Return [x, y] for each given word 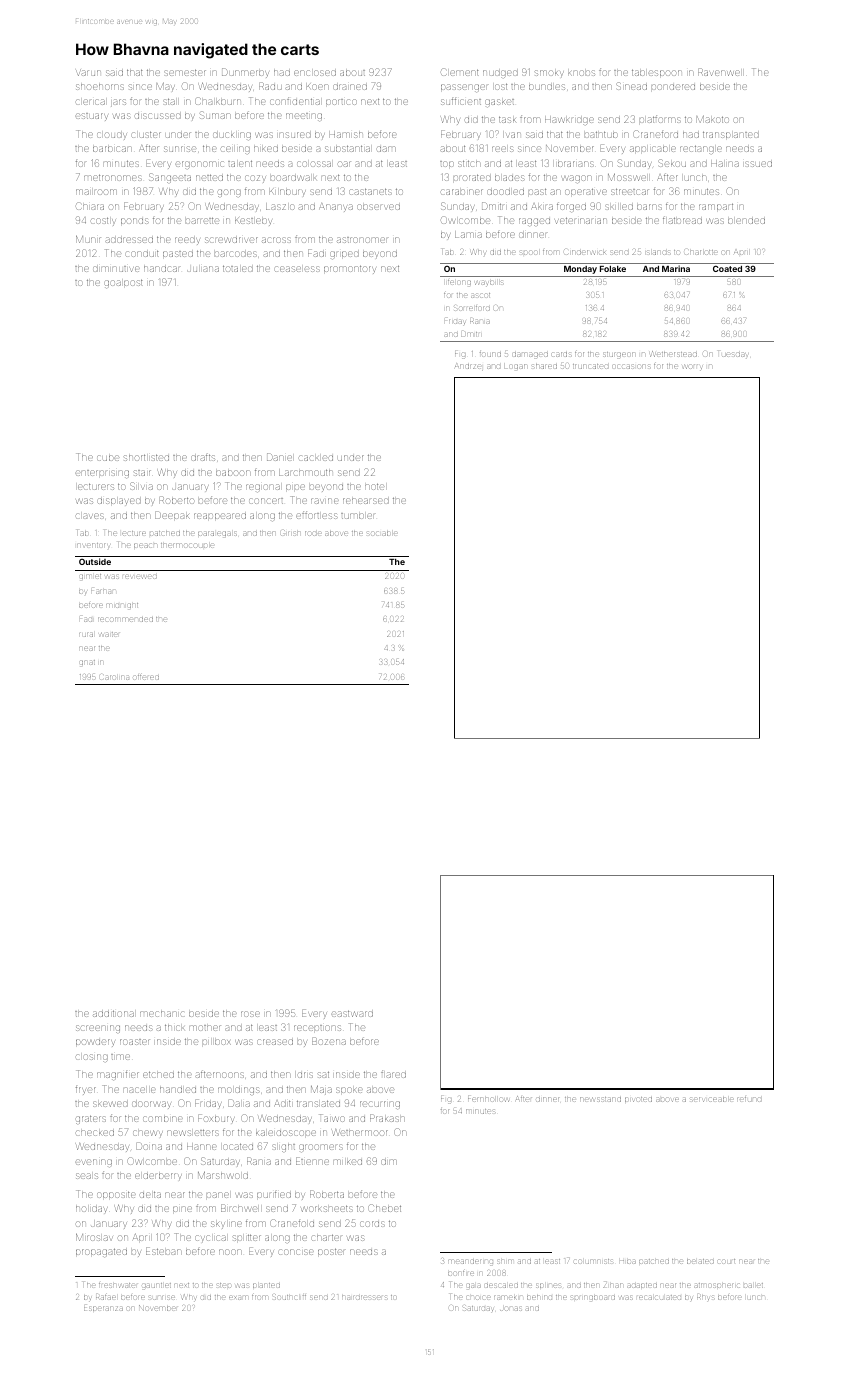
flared [393, 1074]
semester [185, 72]
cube [108, 458]
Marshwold [223, 1175]
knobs [581, 73]
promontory [350, 269]
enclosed [315, 73]
